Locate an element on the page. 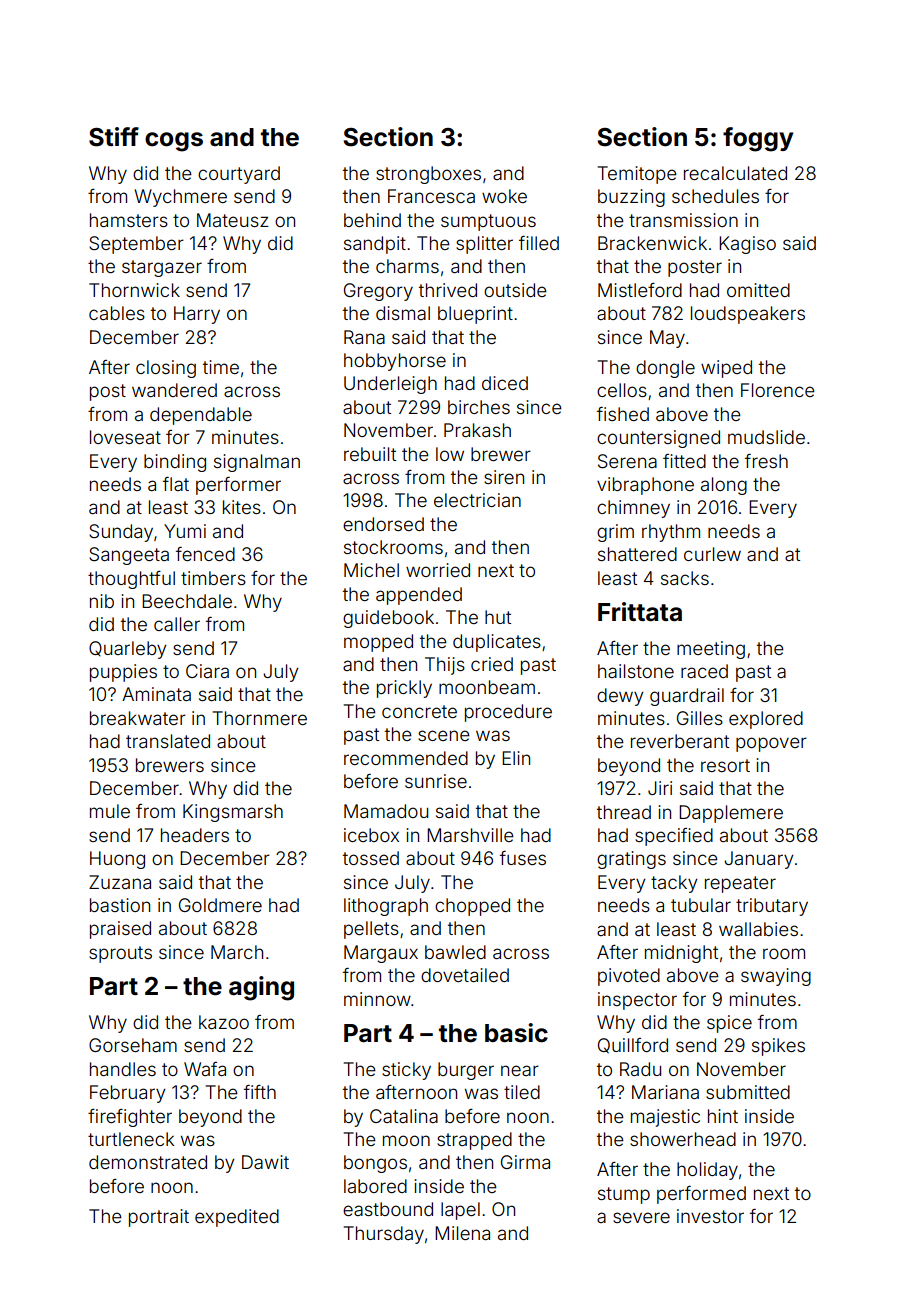 The width and height of the document is (908, 1316). performed is located at coordinates (701, 1195).
